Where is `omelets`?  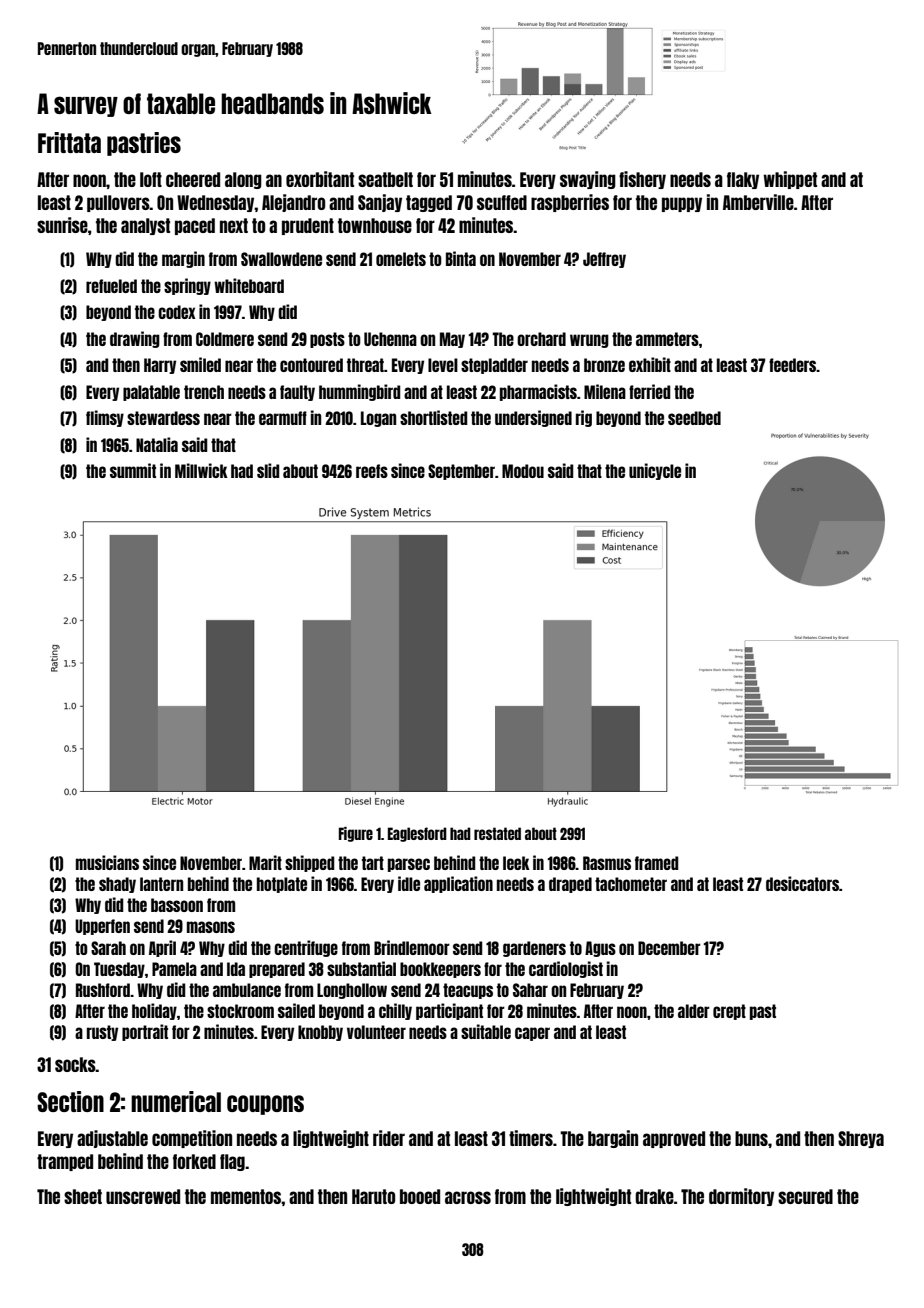
omelets is located at coordinates (401, 259).
